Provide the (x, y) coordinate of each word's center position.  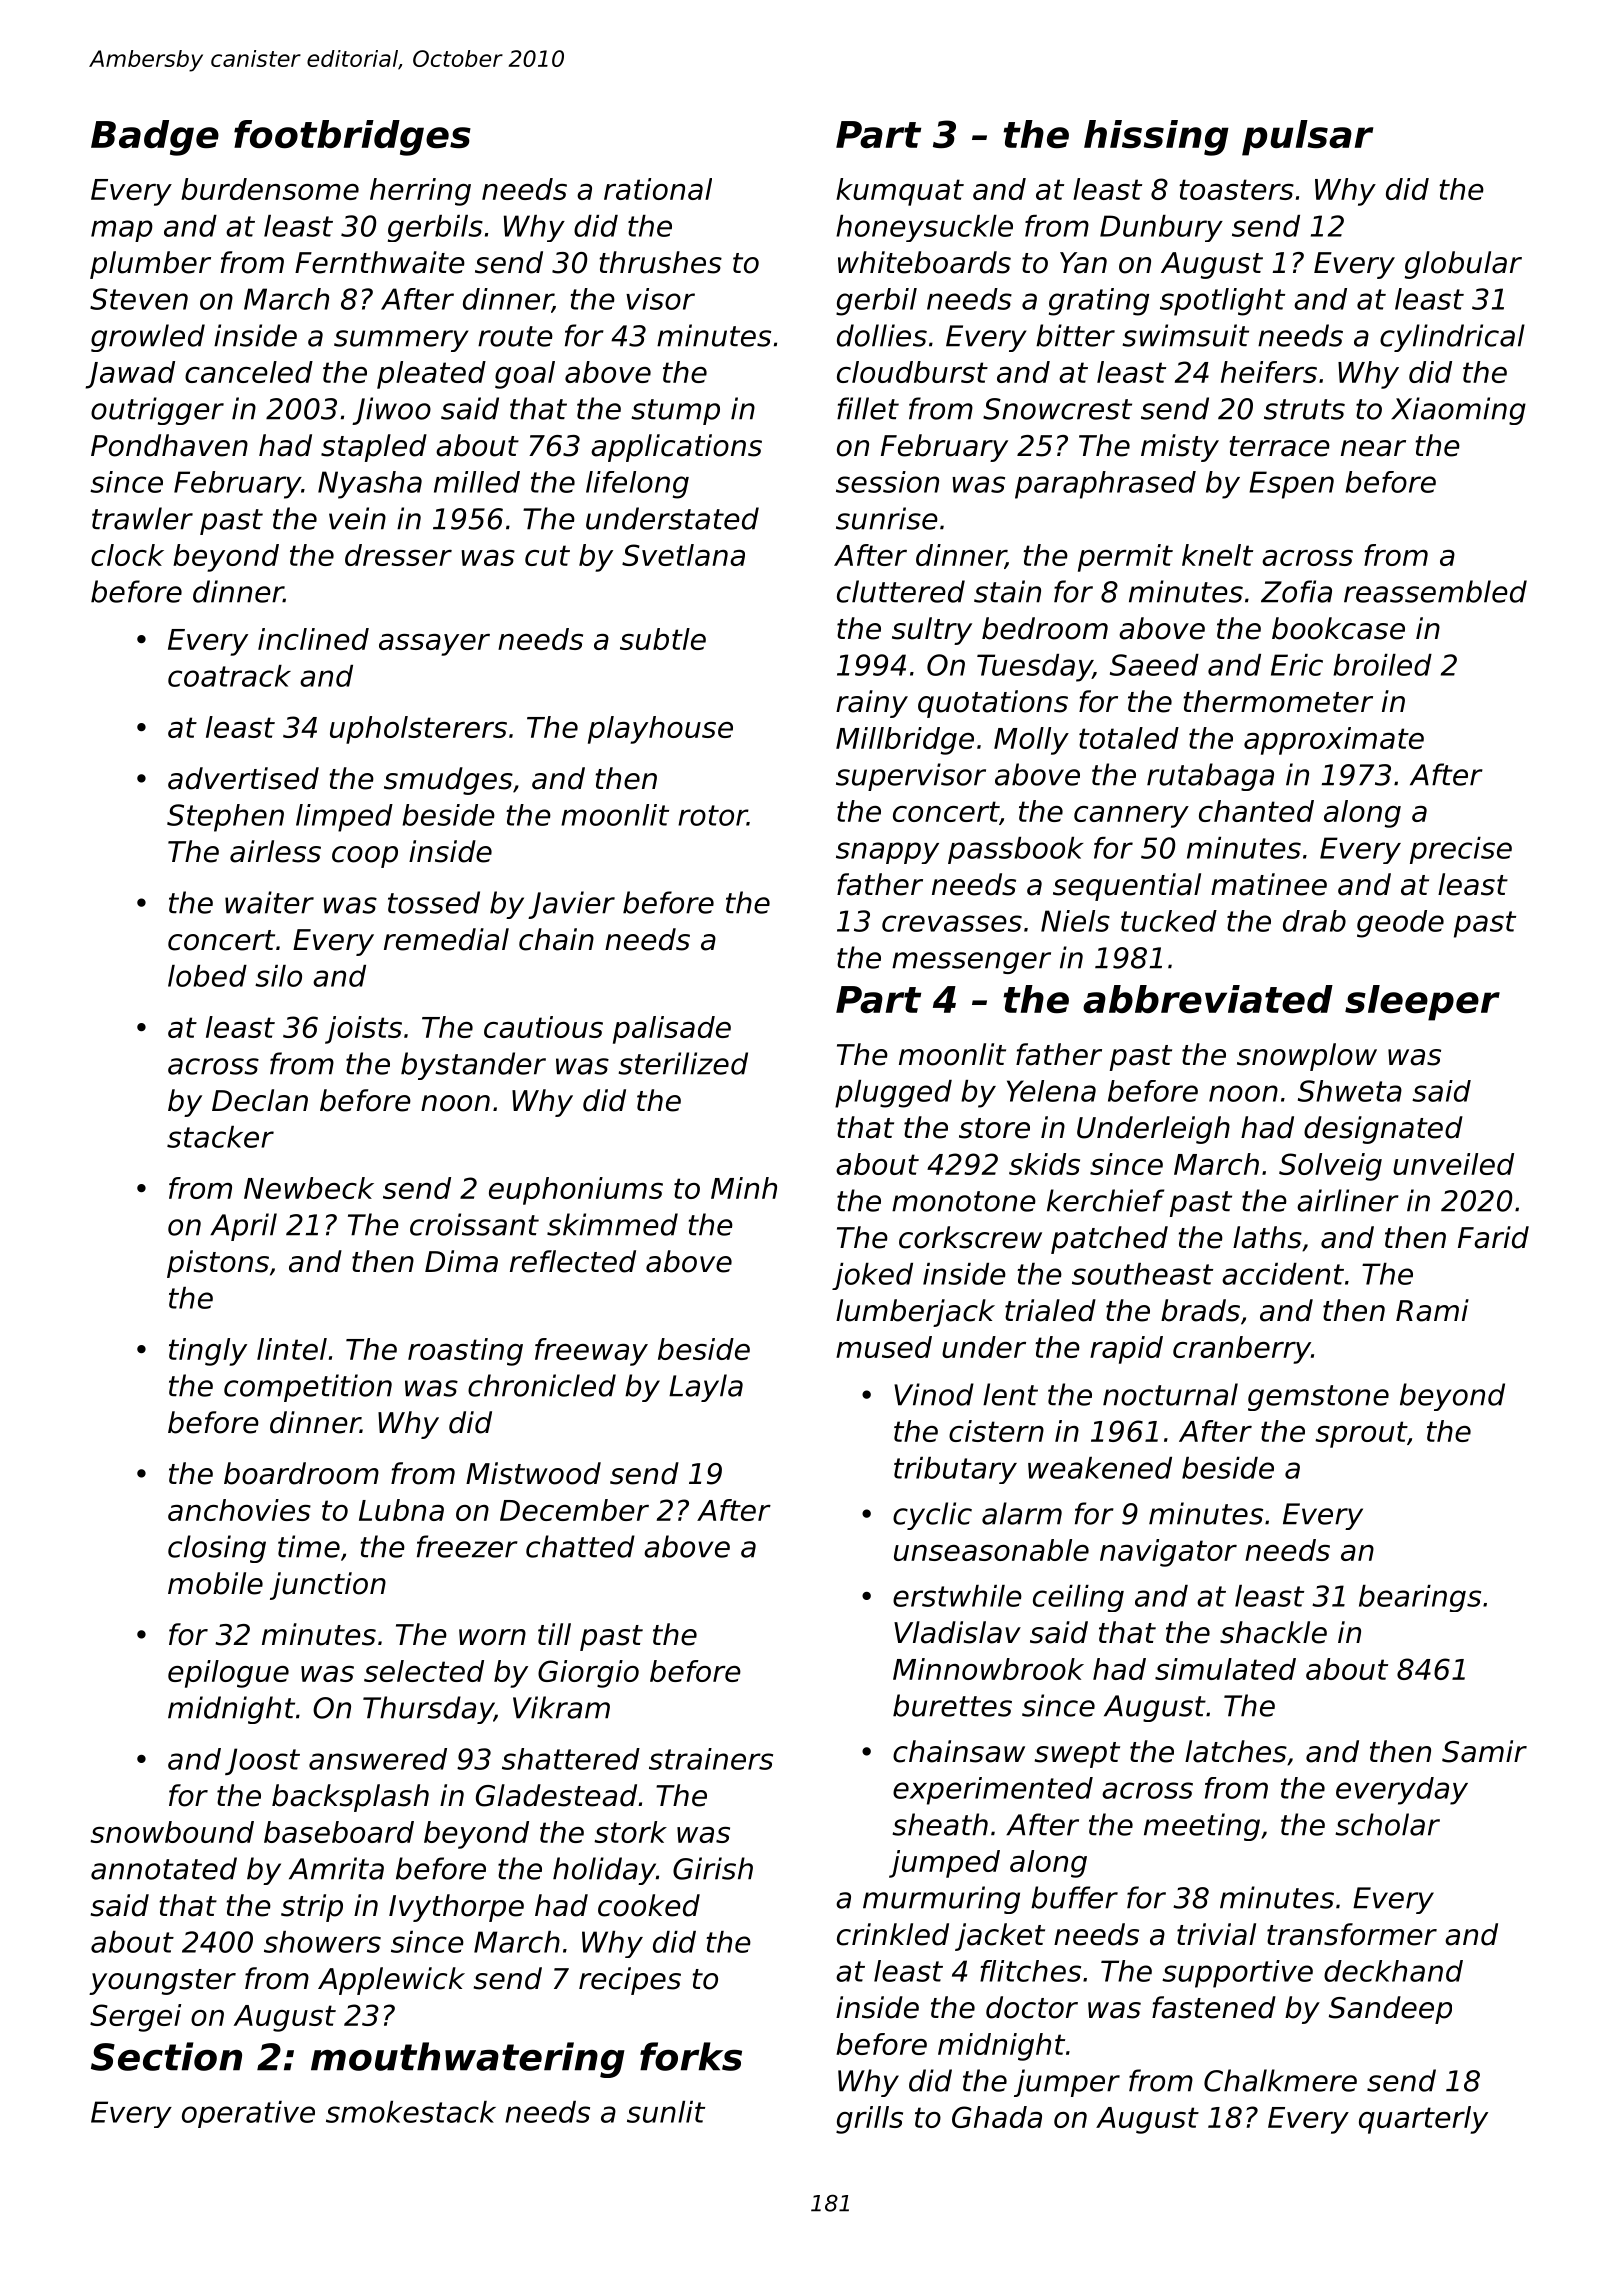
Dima (461, 1261)
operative (248, 2114)
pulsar (1307, 138)
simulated (1225, 1669)
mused (884, 1347)
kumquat (900, 192)
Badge (155, 138)
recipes (630, 1981)
